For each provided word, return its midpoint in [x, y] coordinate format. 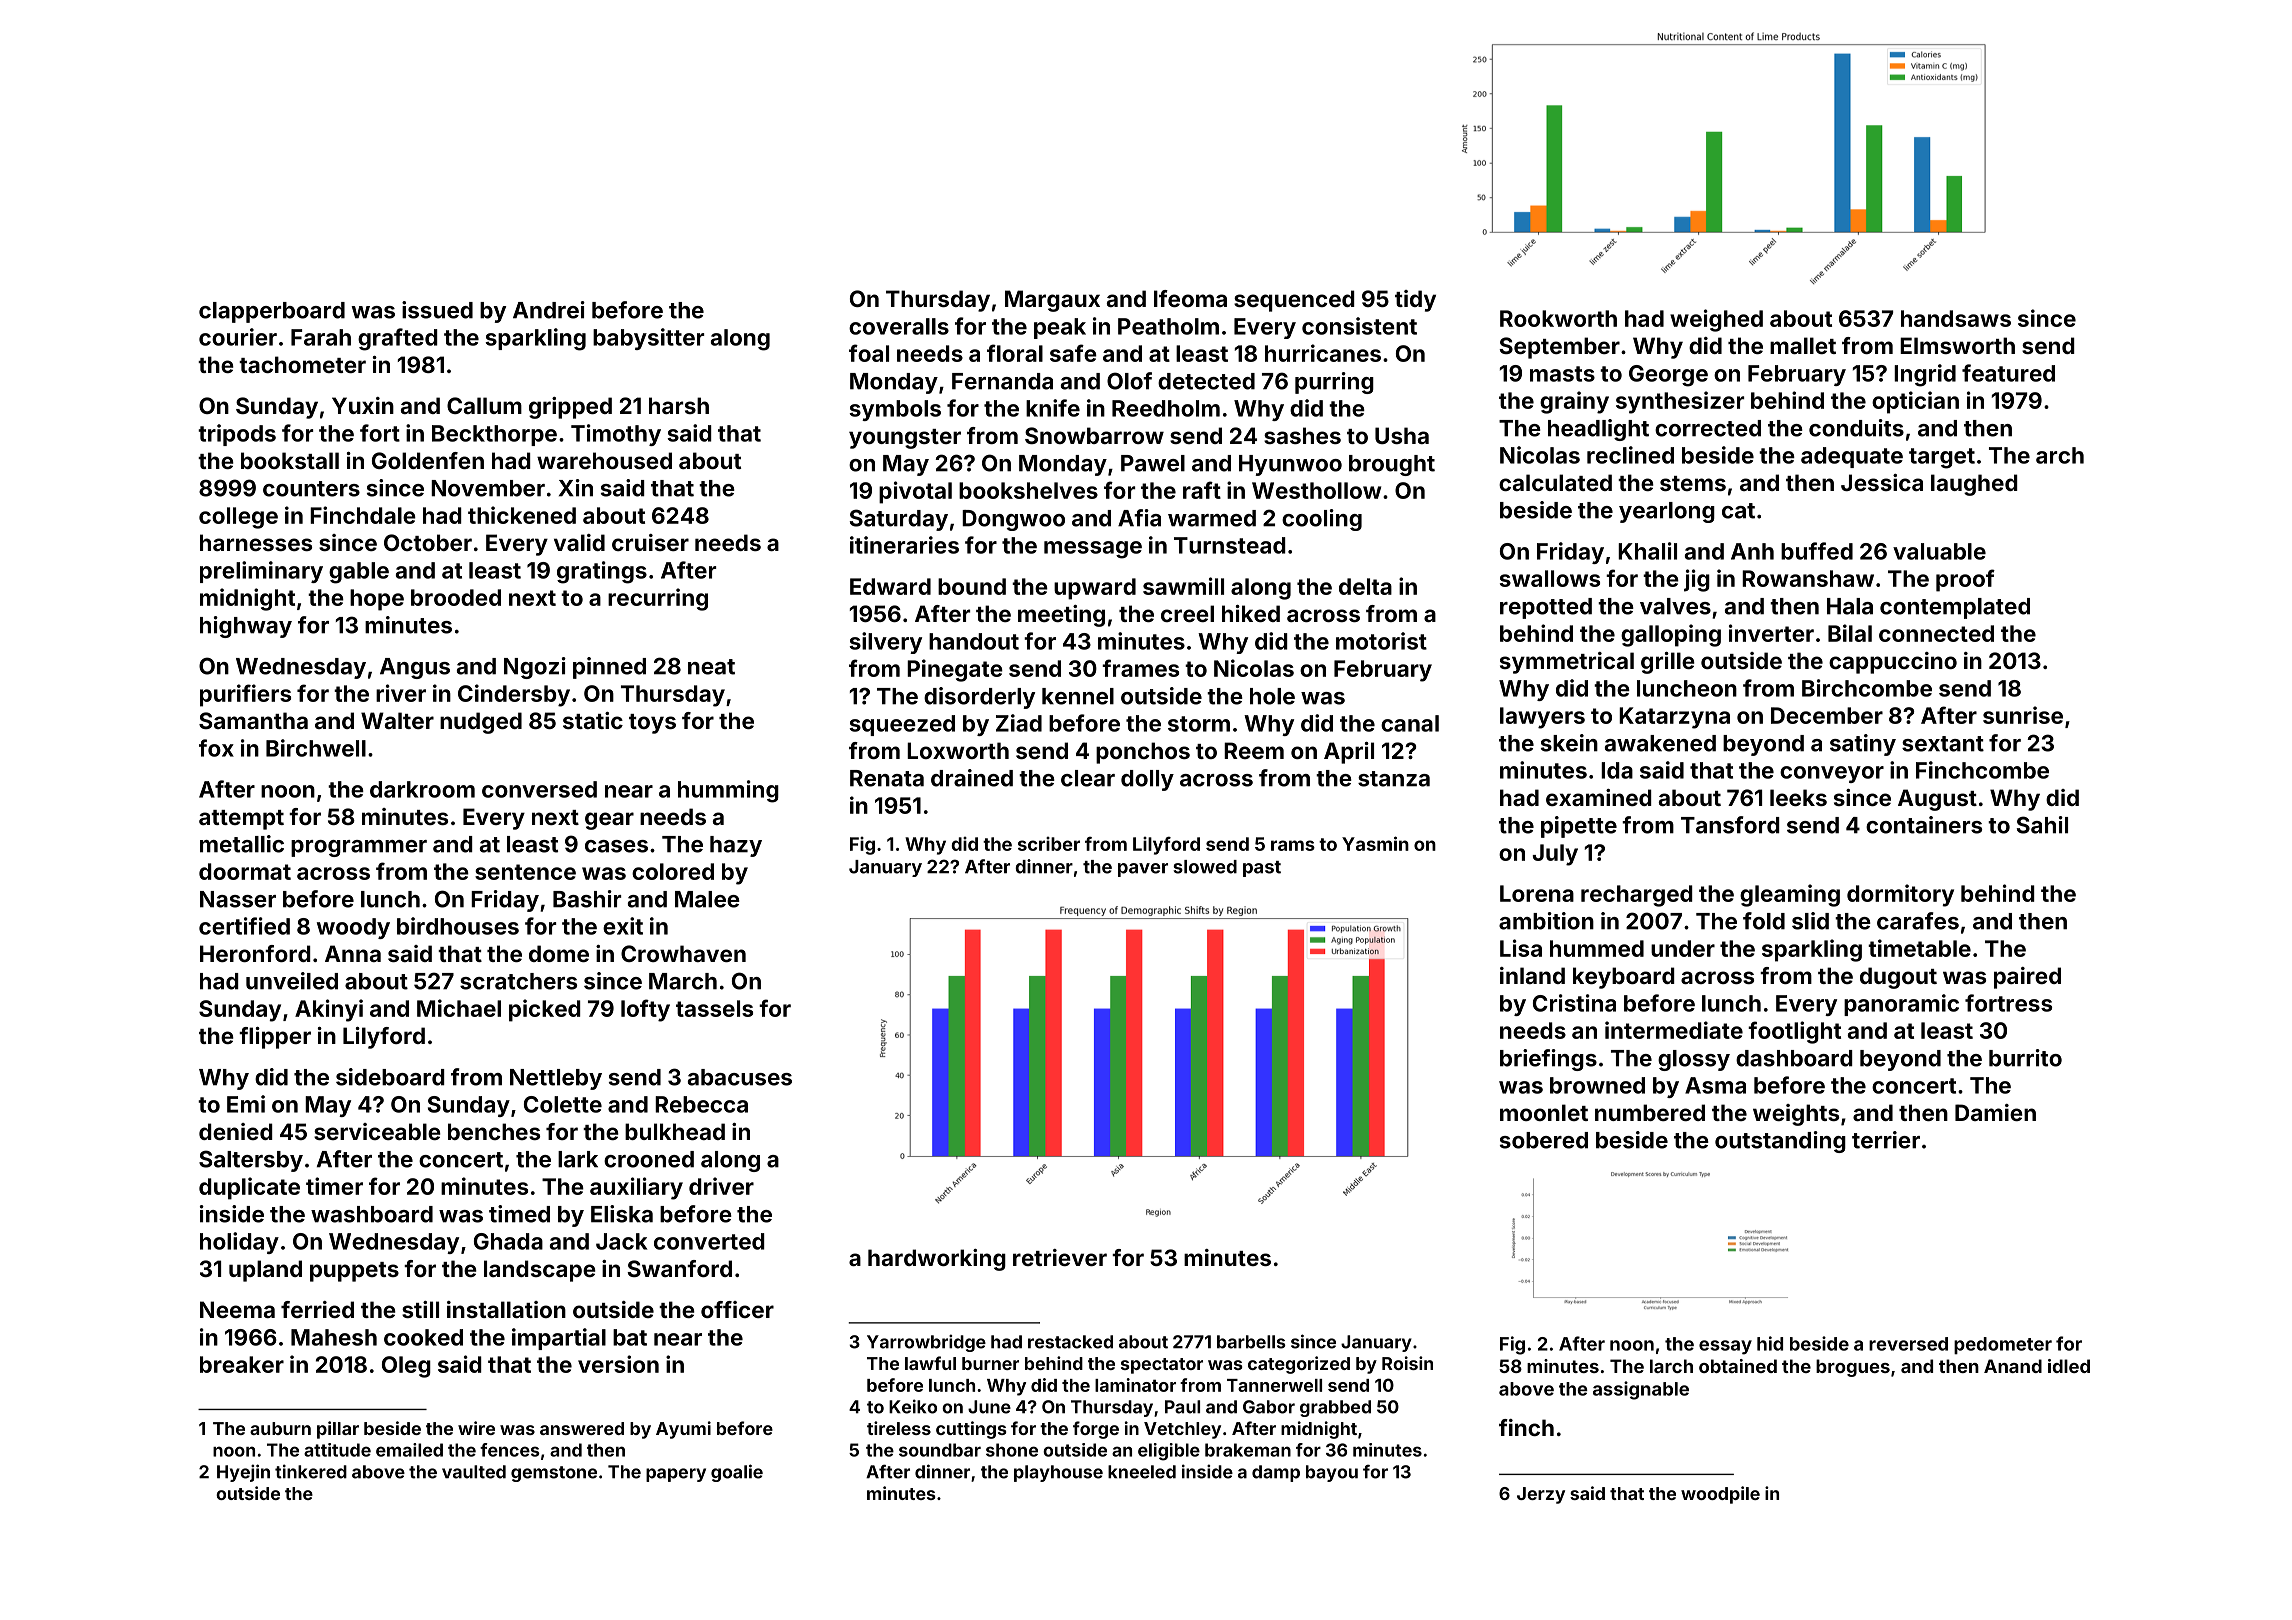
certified [244, 926]
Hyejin [243, 1473]
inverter [1771, 633]
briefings [1548, 1060]
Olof [1129, 381]
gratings [602, 572]
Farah [321, 337]
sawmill [1183, 586]
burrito [2025, 1058]
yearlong [1667, 512]
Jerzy [1541, 1495]
